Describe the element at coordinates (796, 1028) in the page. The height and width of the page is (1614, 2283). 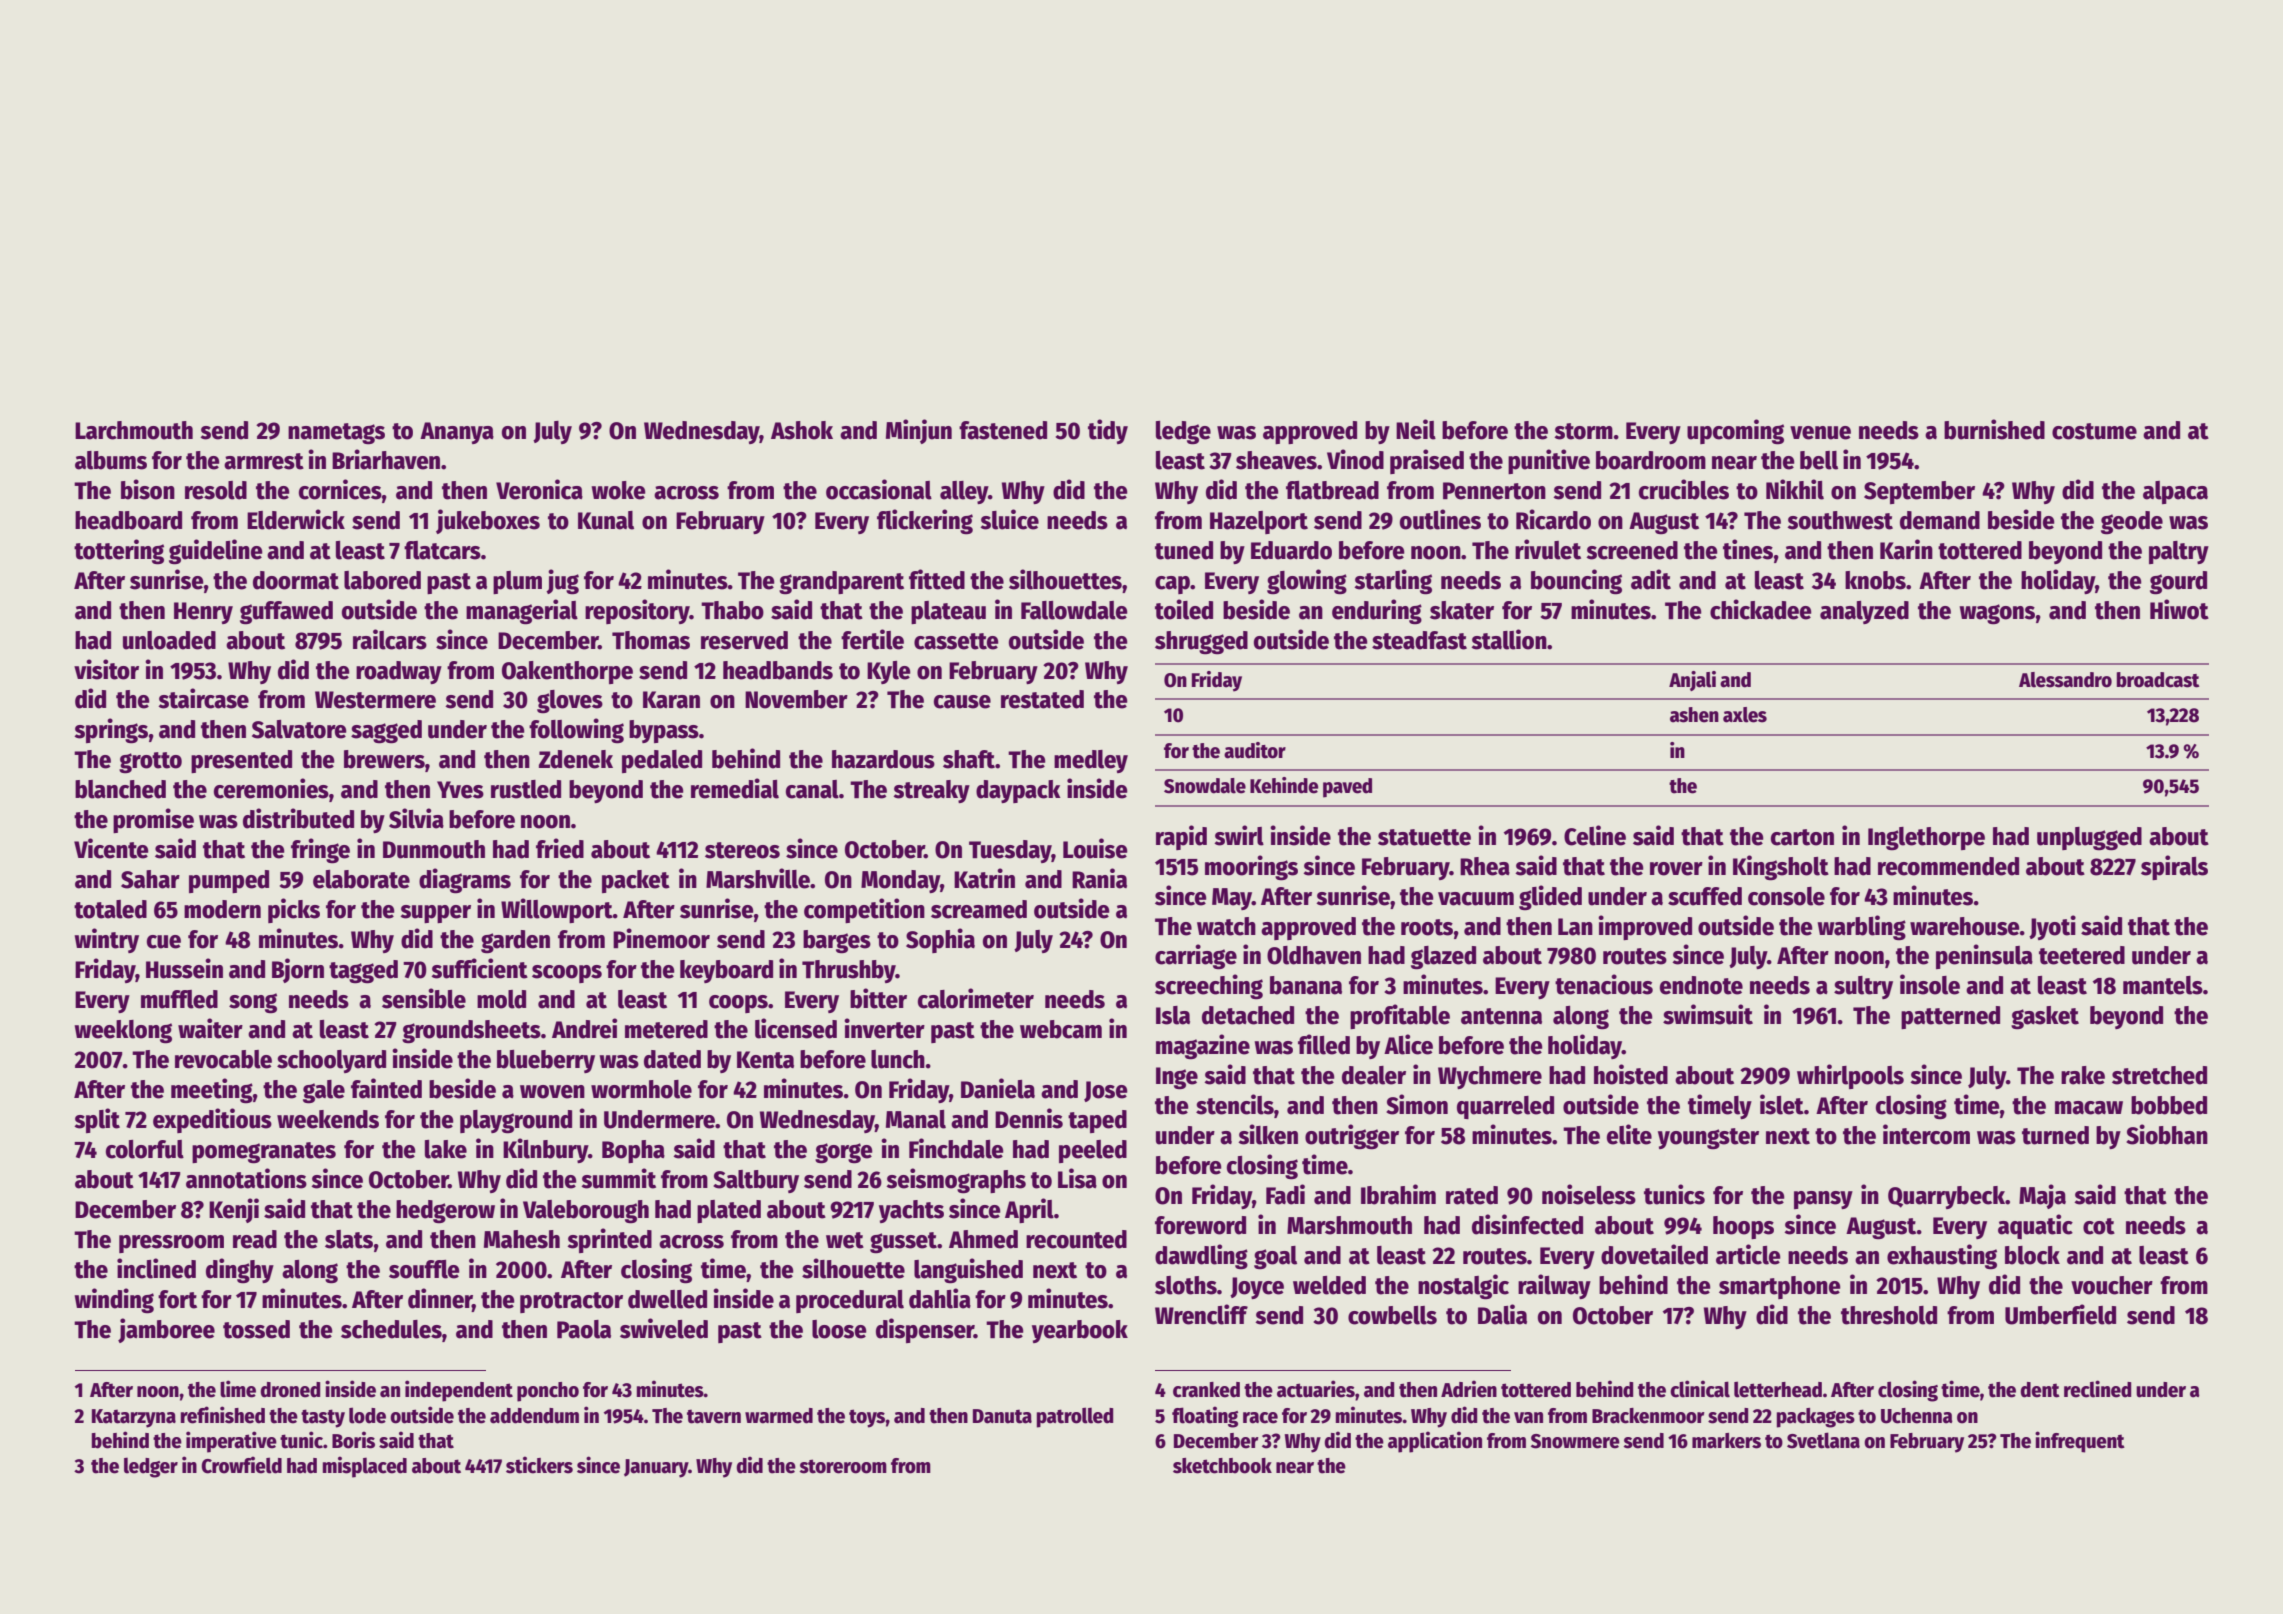
I see `licensed` at that location.
